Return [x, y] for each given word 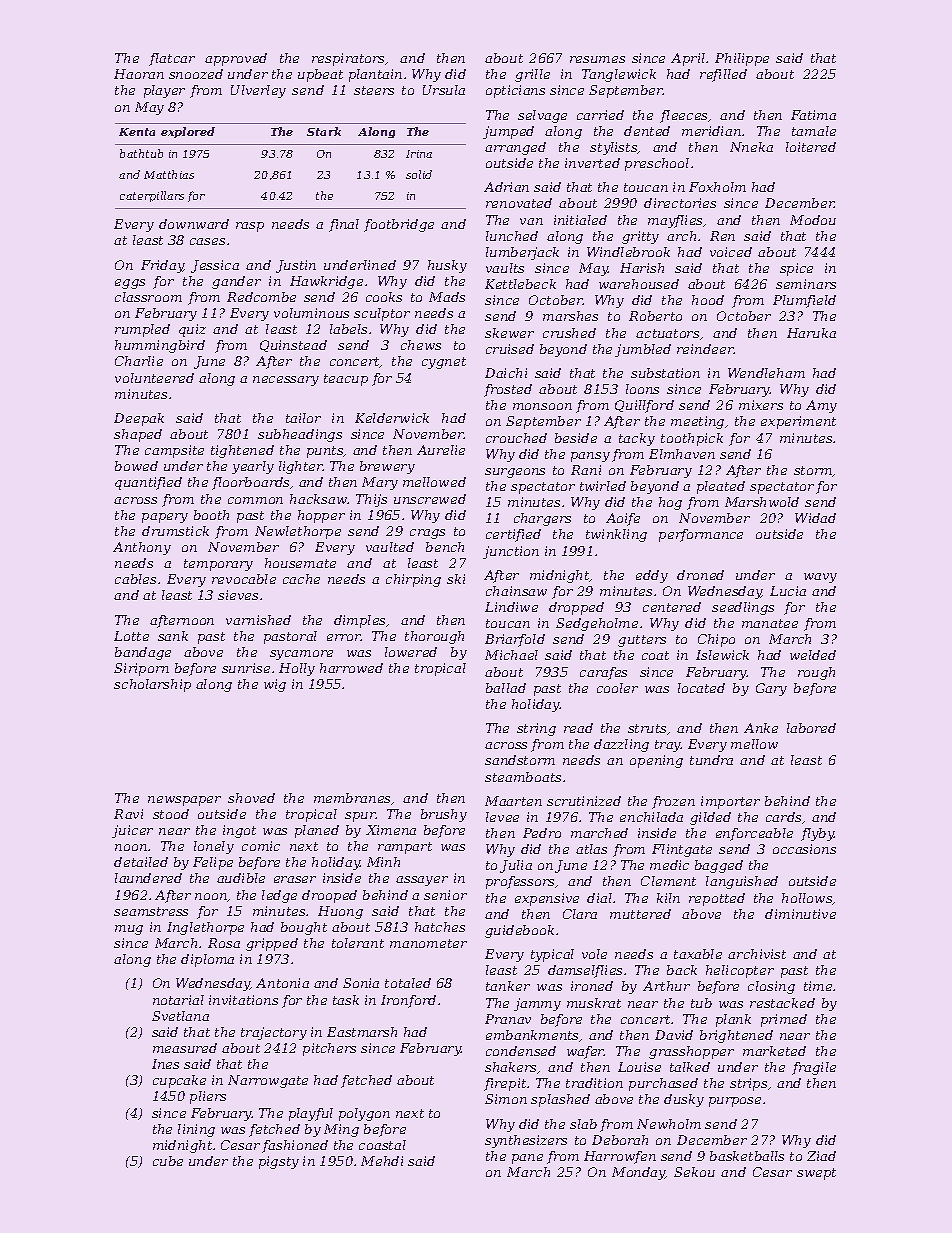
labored [811, 728]
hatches [440, 927]
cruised [510, 349]
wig [275, 685]
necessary [286, 381]
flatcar [172, 59]
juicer [132, 831]
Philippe [742, 59]
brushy [444, 815]
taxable [698, 954]
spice [796, 269]
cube [168, 1161]
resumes [597, 59]
